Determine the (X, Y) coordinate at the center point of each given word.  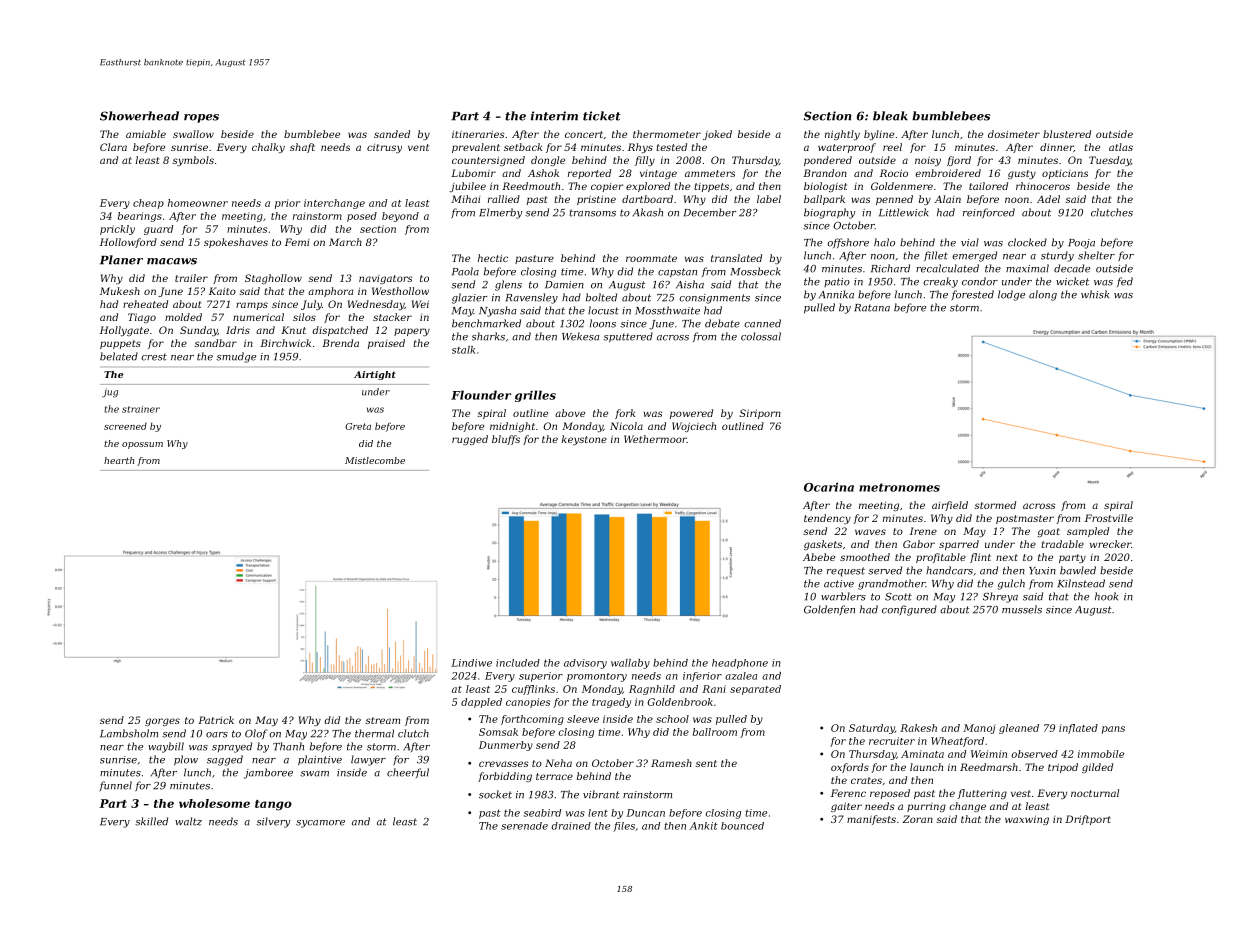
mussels (1022, 609)
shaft (302, 148)
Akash (648, 212)
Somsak (498, 732)
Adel (1048, 199)
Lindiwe (471, 663)
